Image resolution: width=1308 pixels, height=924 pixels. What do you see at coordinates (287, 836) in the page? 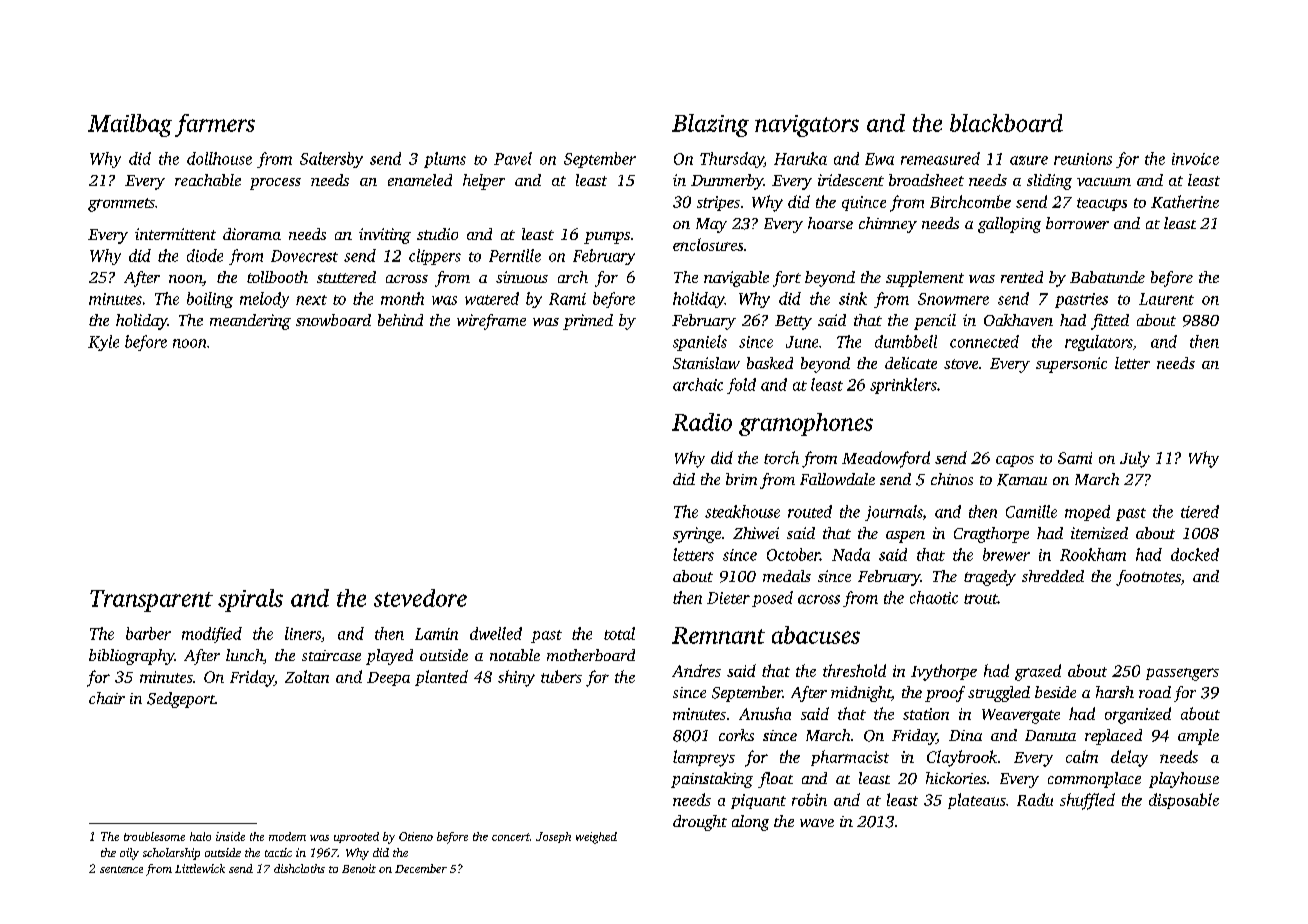
I see `modem` at bounding box center [287, 836].
